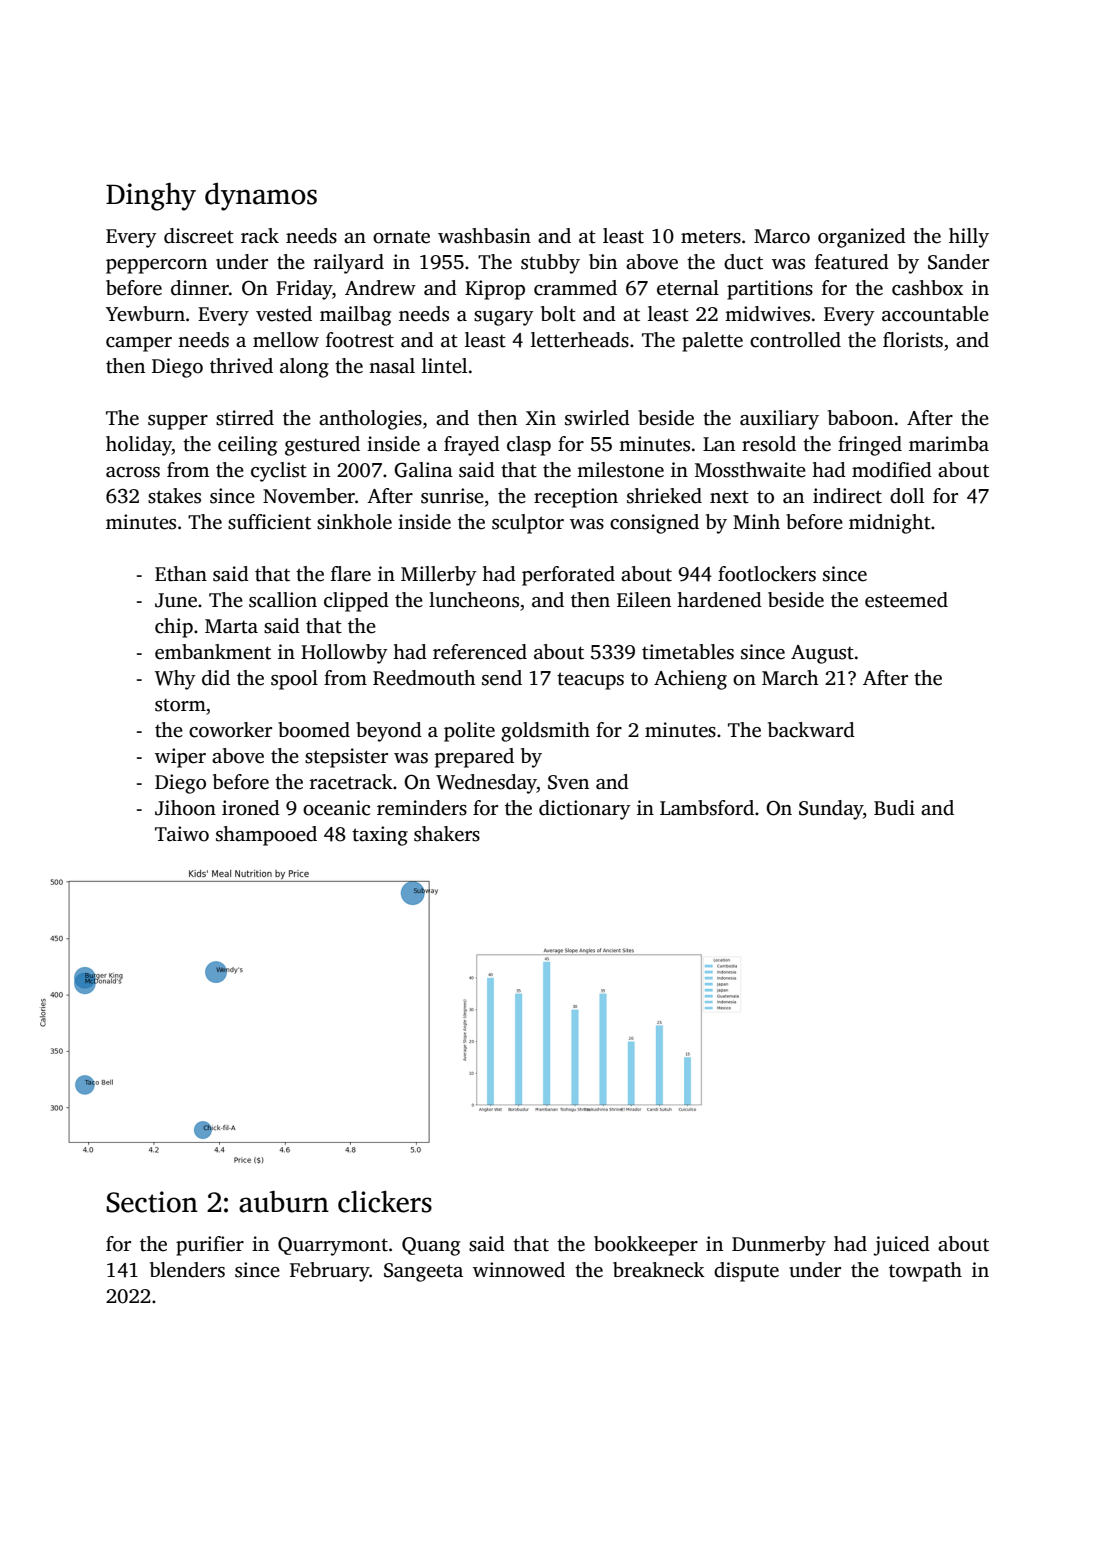 Image resolution: width=1095 pixels, height=1555 pixels. What do you see at coordinates (484, 236) in the screenshot?
I see `washbasin` at bounding box center [484, 236].
